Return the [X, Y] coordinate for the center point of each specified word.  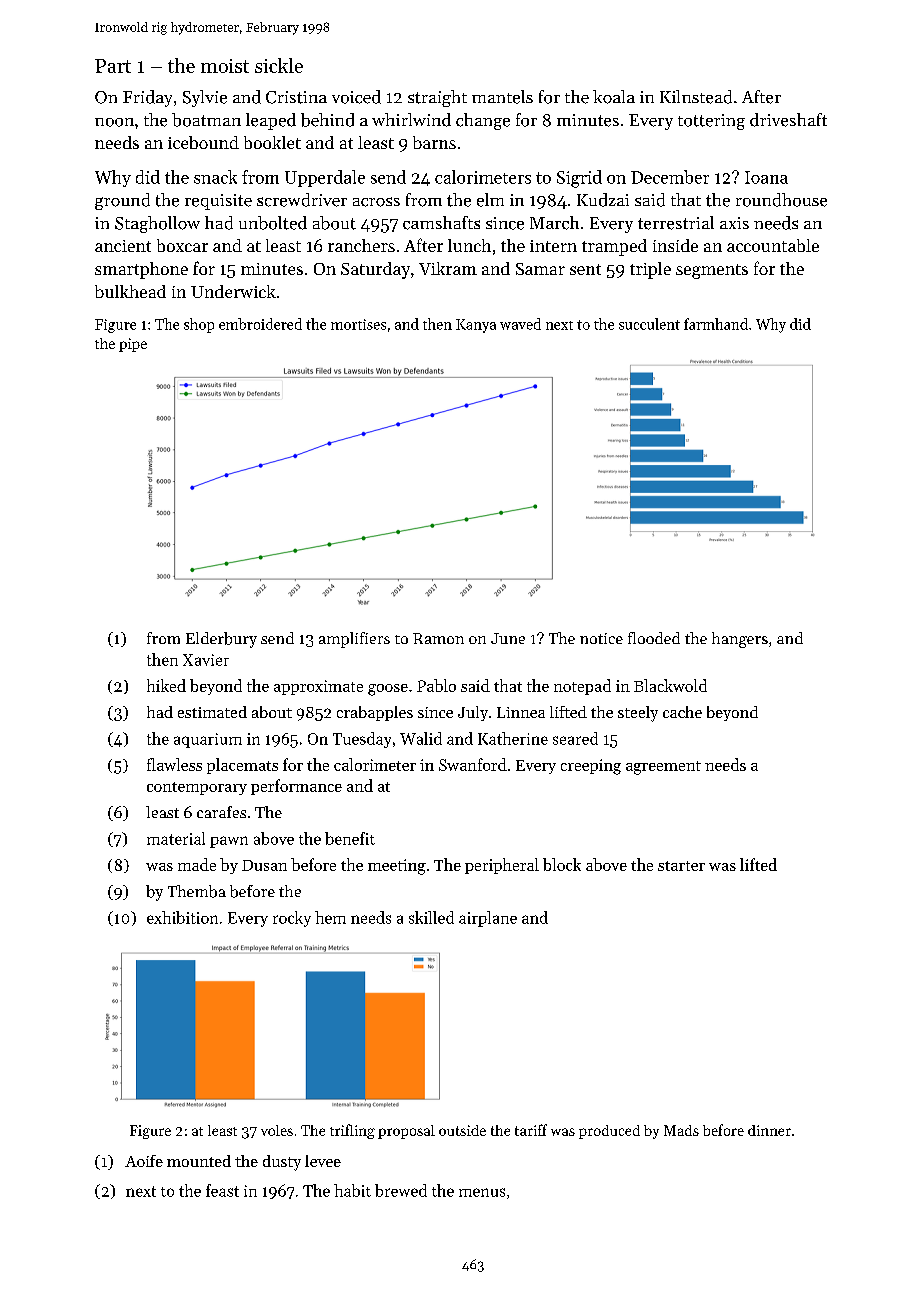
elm [490, 200]
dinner [769, 1130]
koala [614, 97]
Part [113, 66]
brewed [401, 1190]
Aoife [144, 1161]
